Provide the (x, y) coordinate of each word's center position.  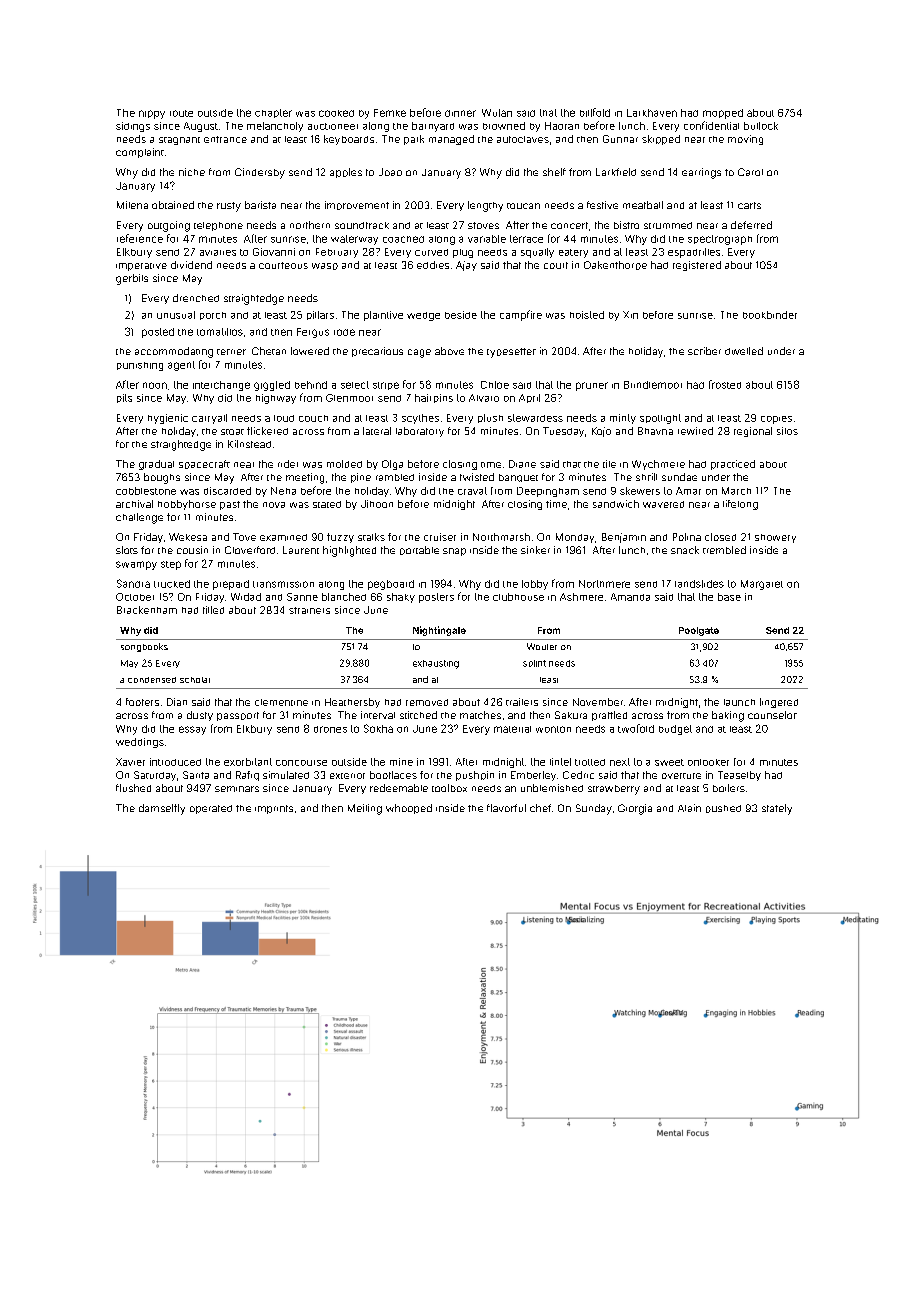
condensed (152, 680)
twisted (477, 477)
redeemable (399, 788)
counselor (772, 715)
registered (697, 266)
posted (158, 333)
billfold (595, 112)
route (181, 113)
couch (313, 418)
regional (753, 432)
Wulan (497, 113)
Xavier (130, 762)
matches (480, 715)
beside (461, 315)
